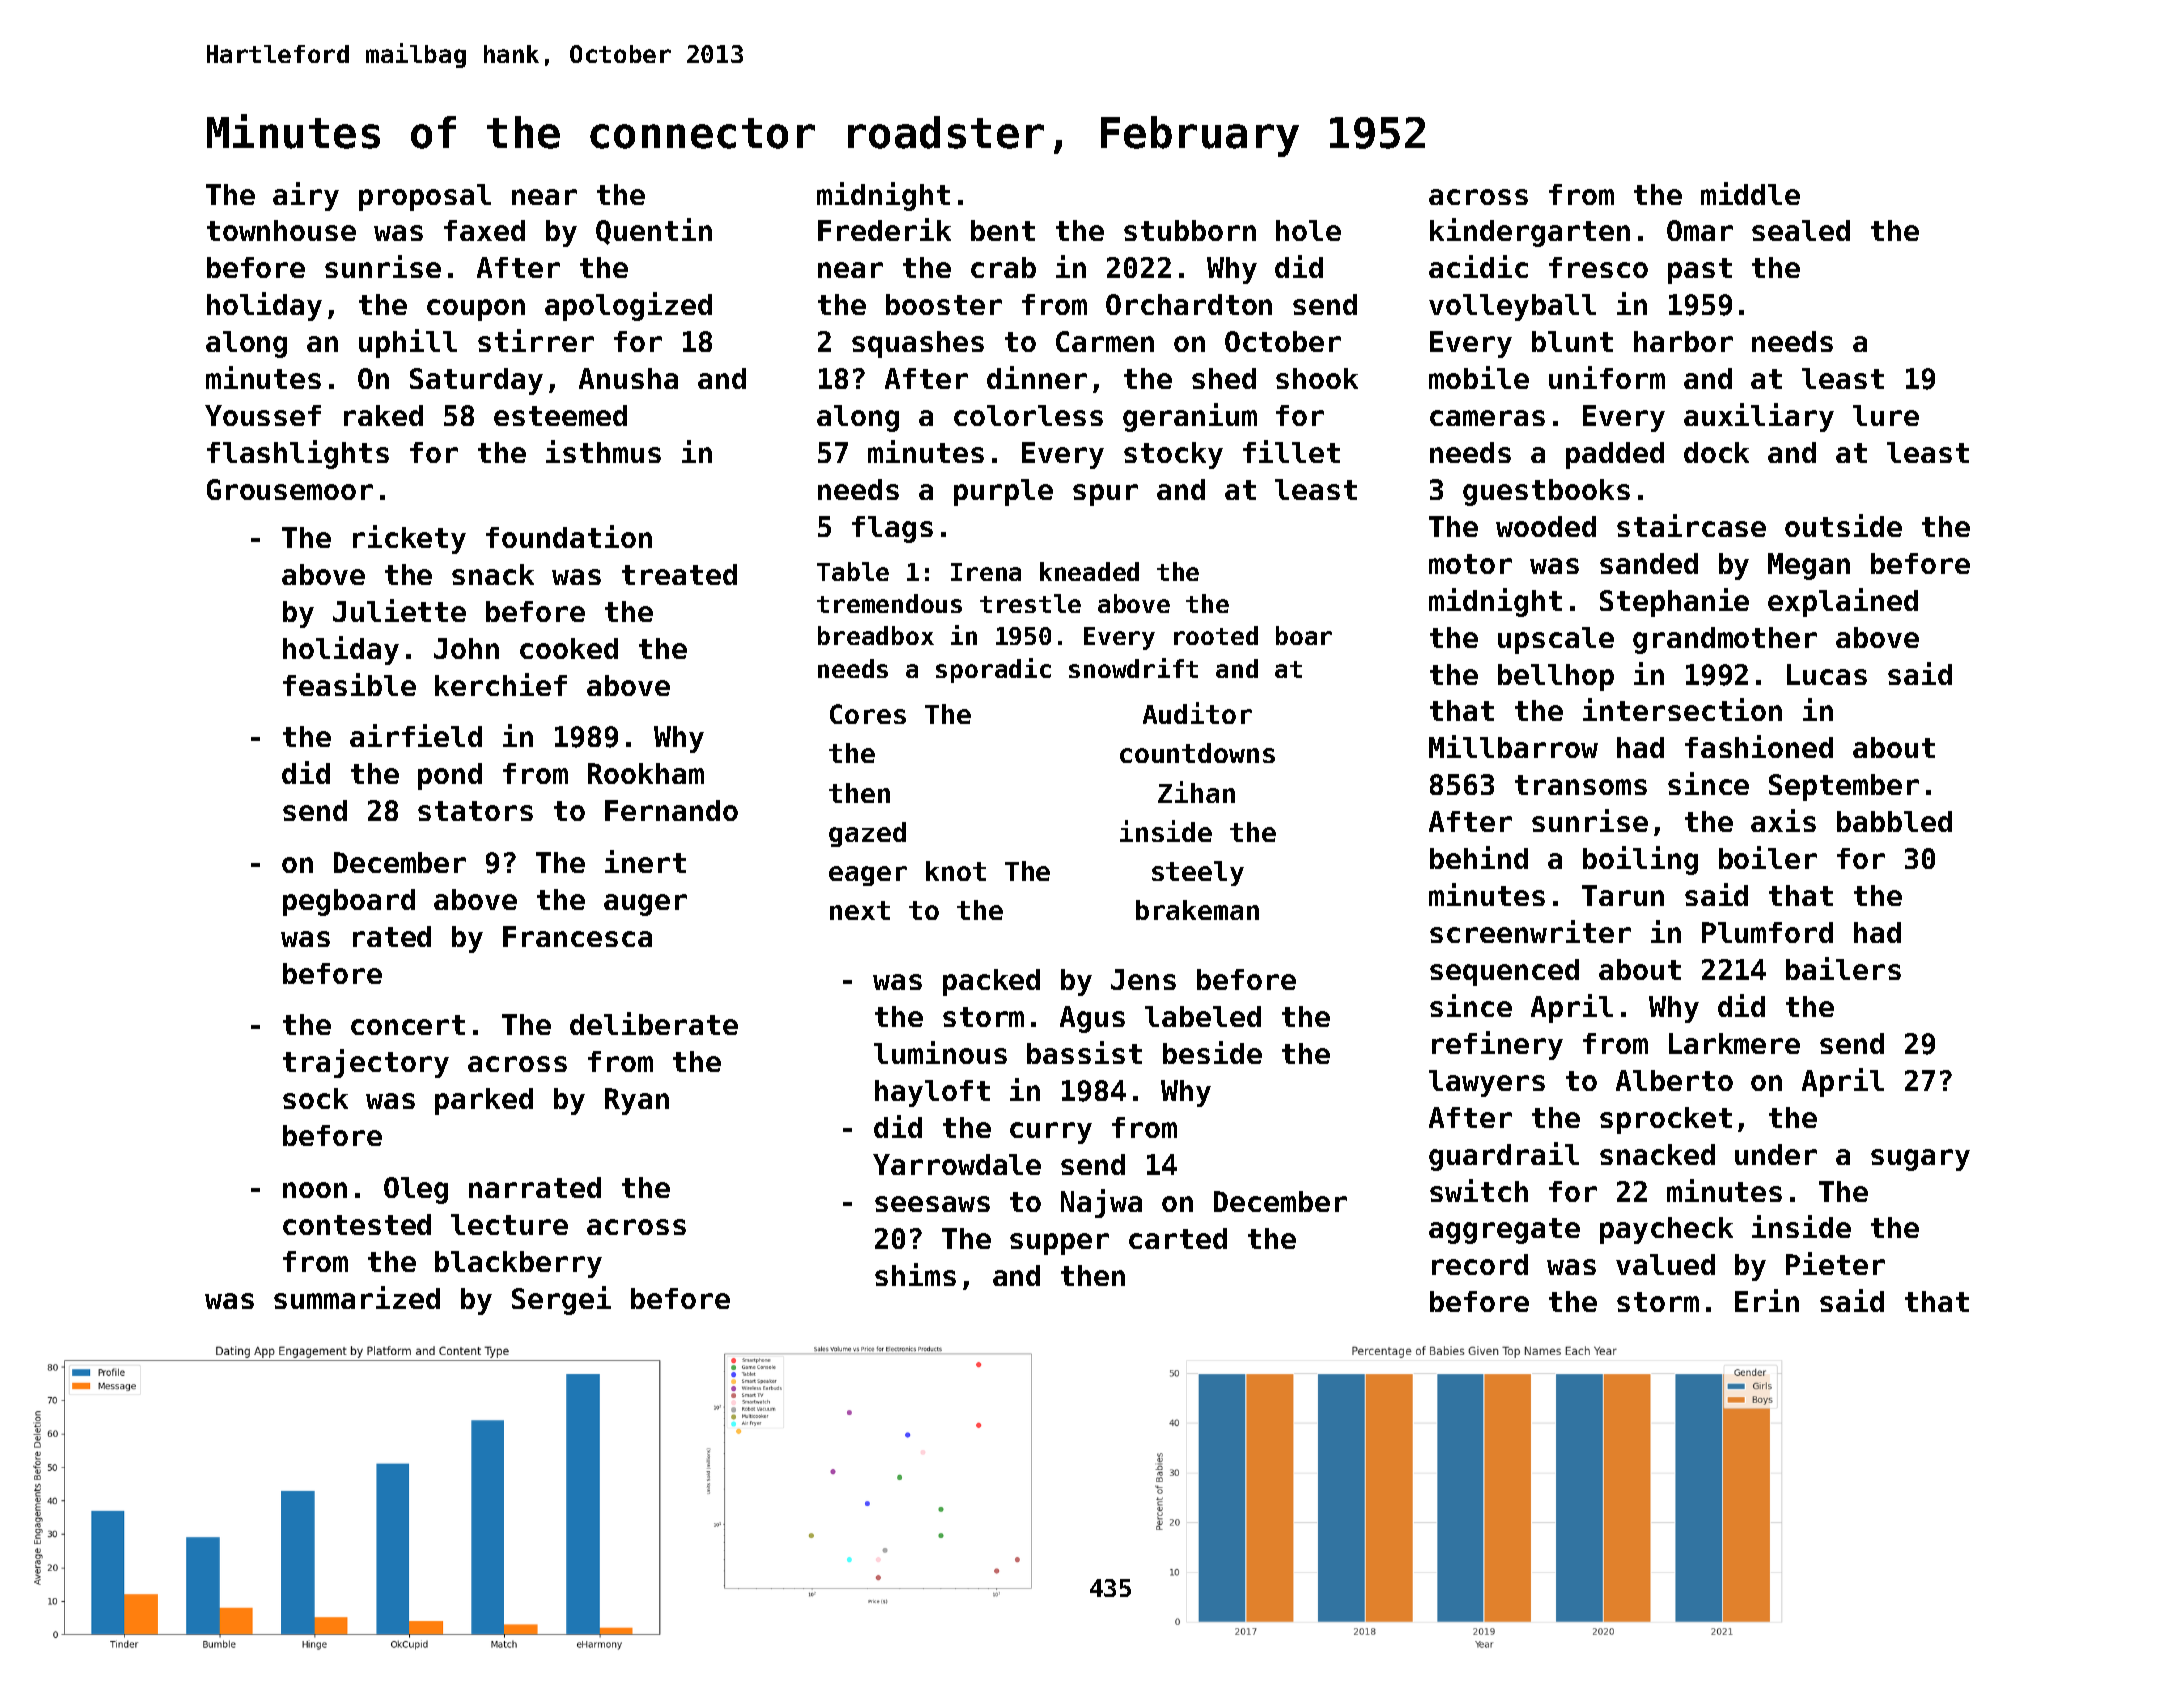 This document has width=2178, height=1683. Describe the element at coordinates (1750, 193) in the document. I see `middle` at that location.
